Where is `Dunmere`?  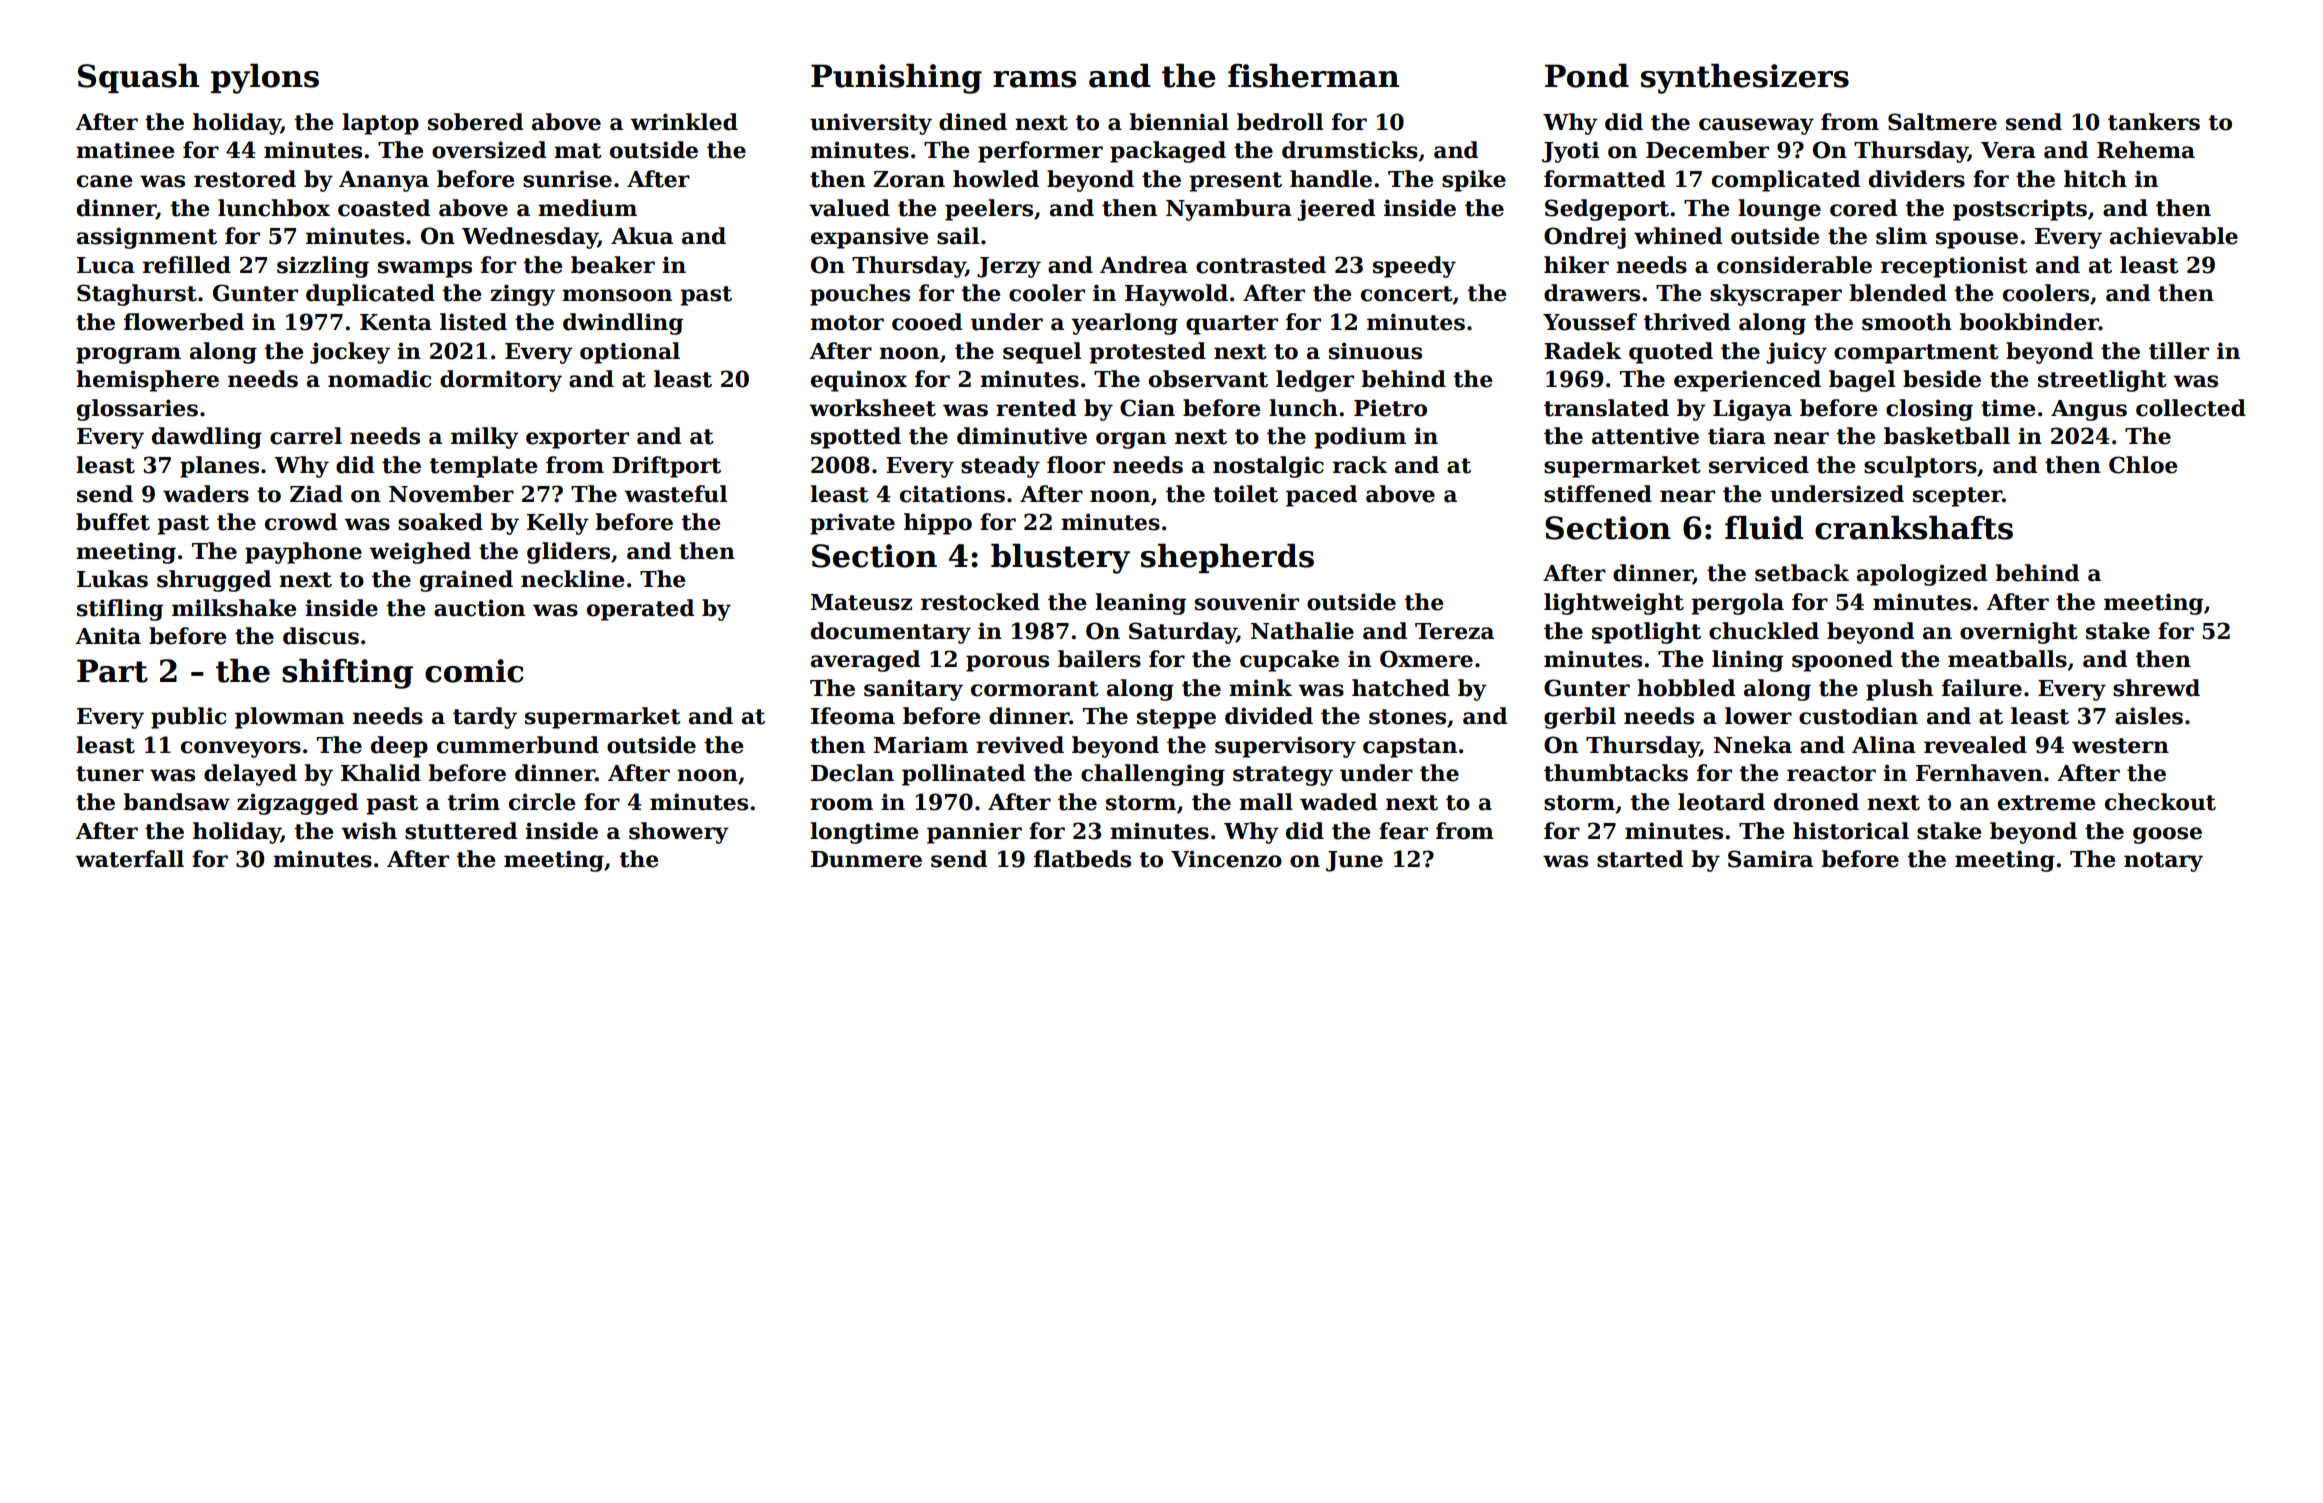 Dunmere is located at coordinates (866, 859).
